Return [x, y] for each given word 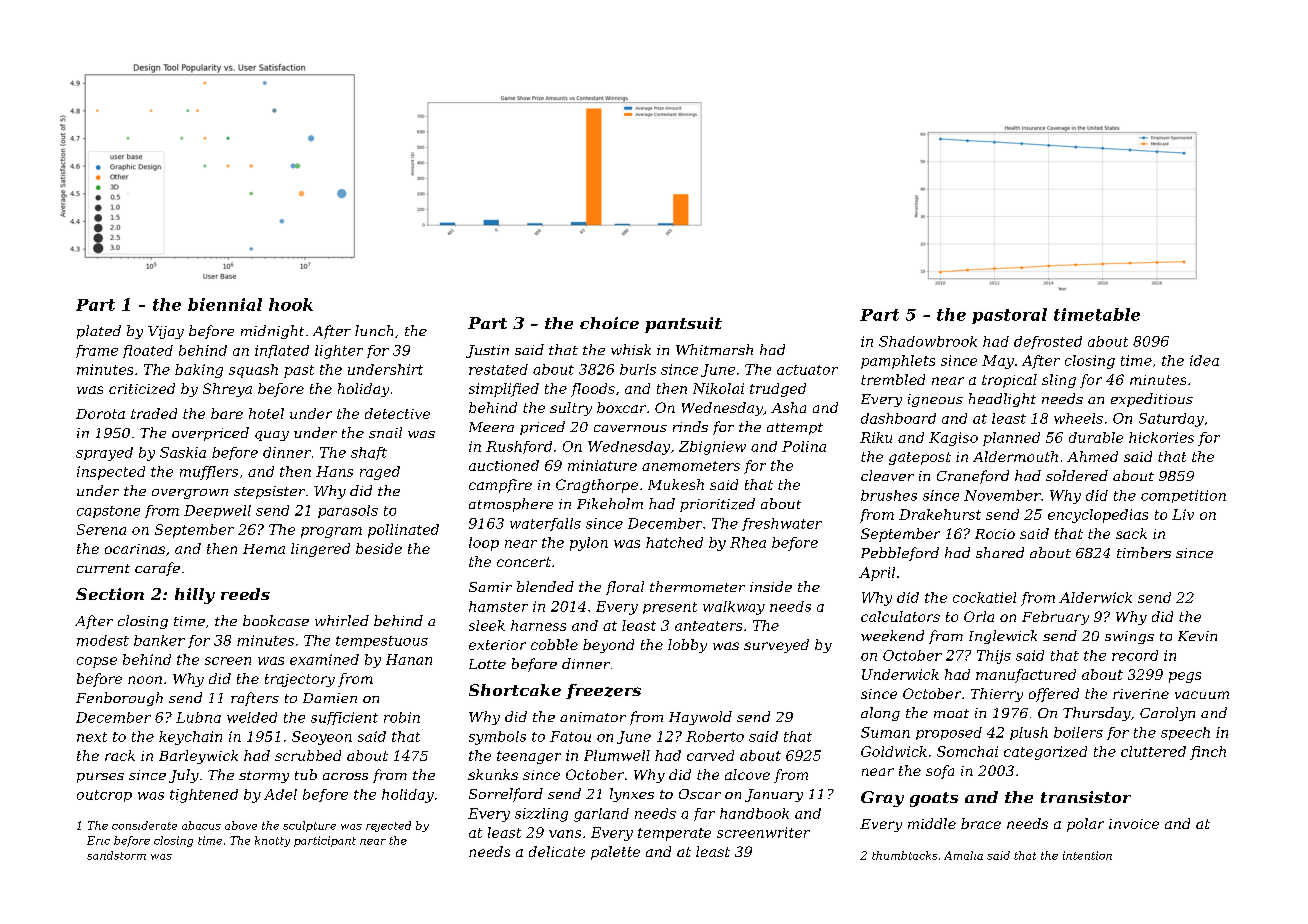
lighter [339, 352]
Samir [490, 587]
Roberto [715, 736]
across [345, 776]
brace [981, 823]
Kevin [1197, 636]
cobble [554, 644]
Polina [804, 446]
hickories [1161, 437]
